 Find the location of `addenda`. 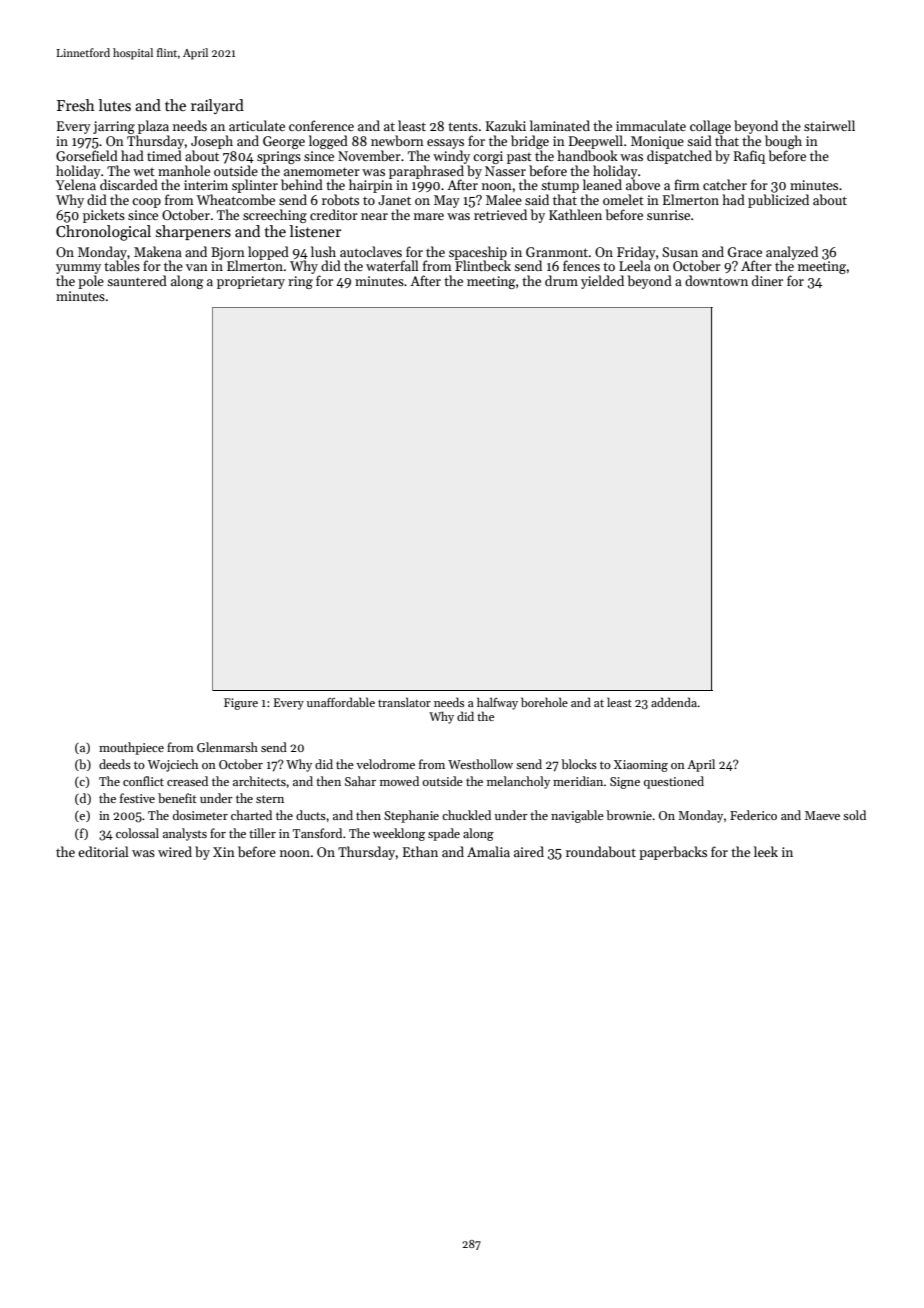

addenda is located at coordinates (674, 702).
